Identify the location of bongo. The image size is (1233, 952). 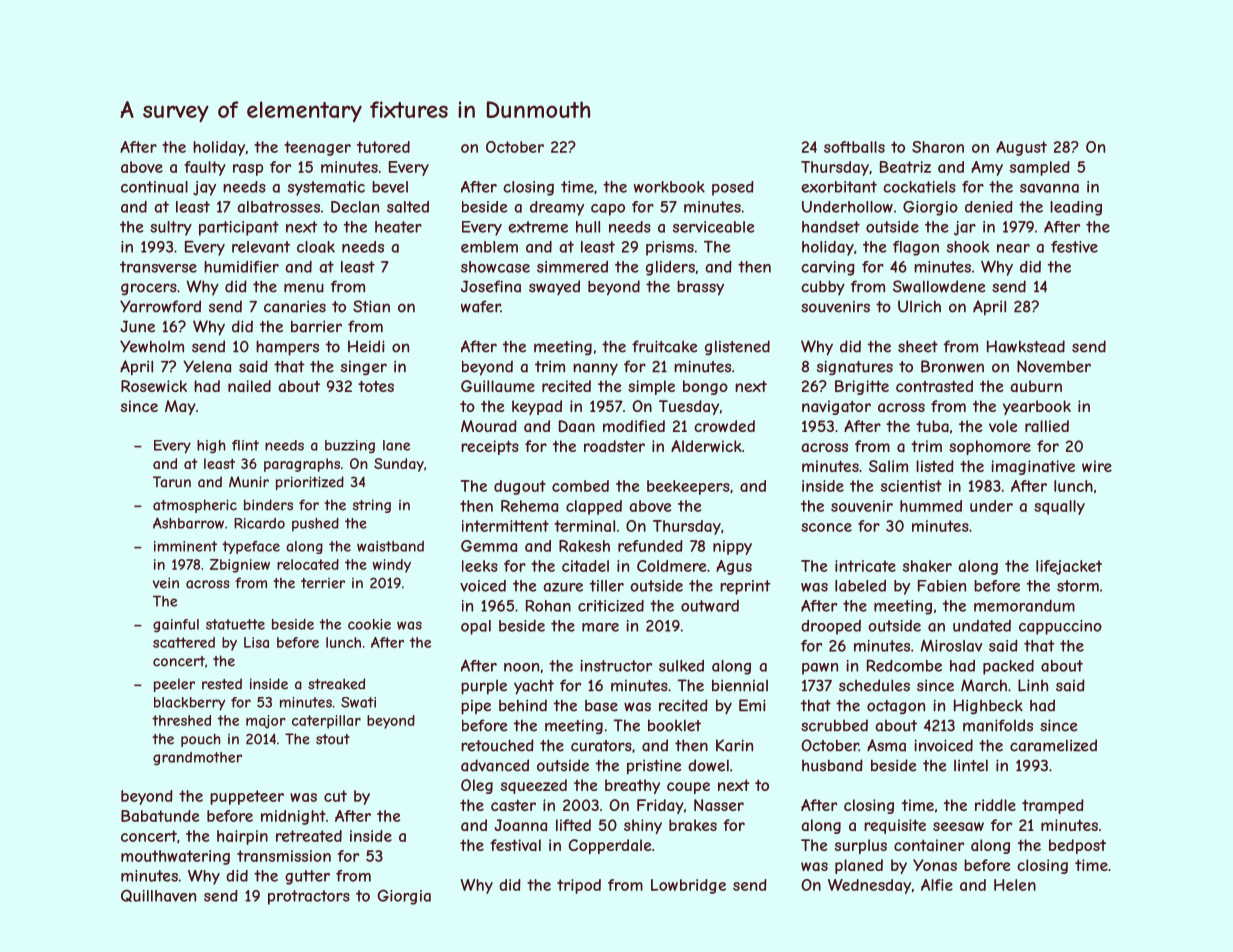
(705, 387).
